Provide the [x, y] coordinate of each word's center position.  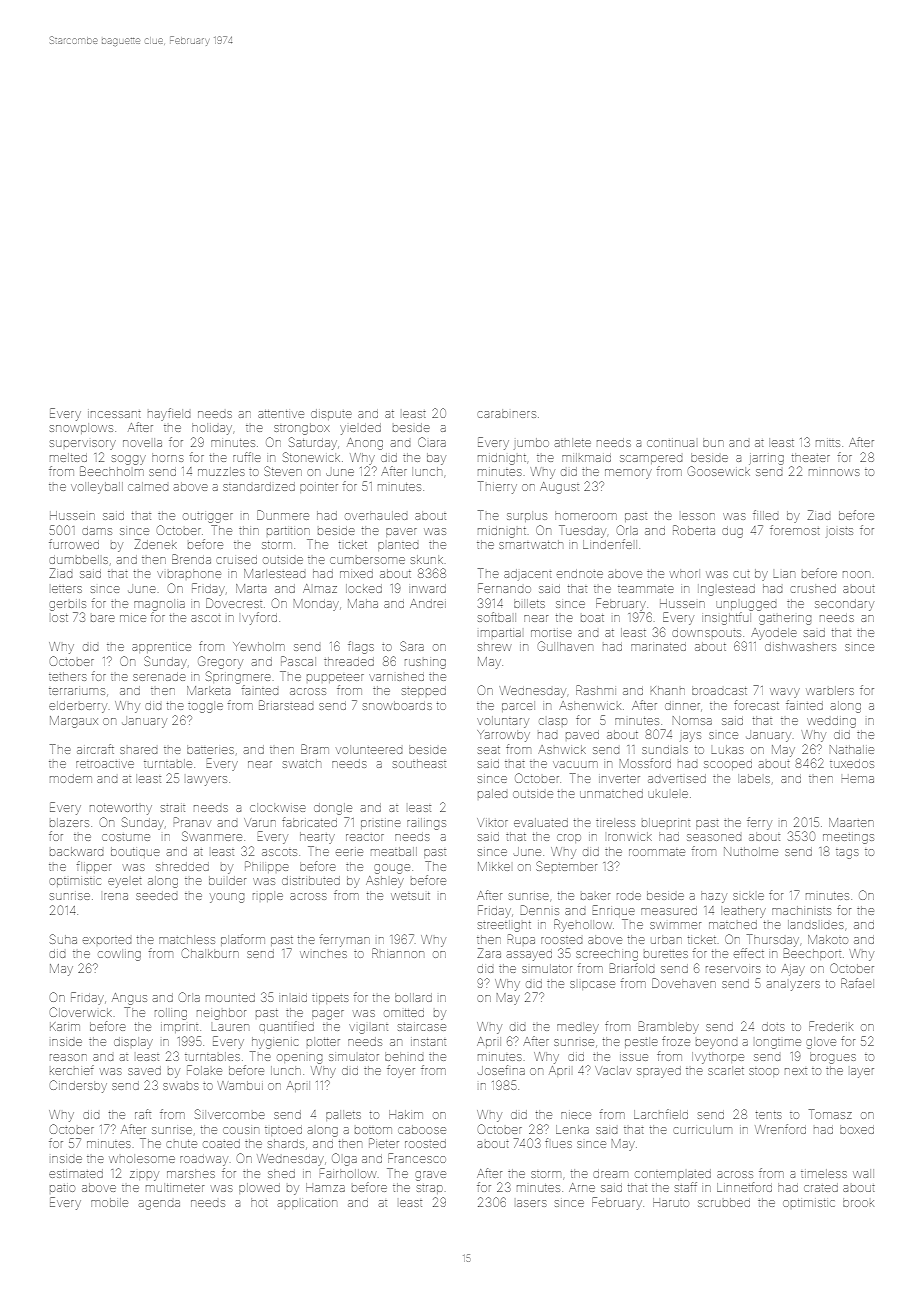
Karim [65, 1027]
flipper [94, 867]
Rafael [857, 983]
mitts [828, 443]
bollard [413, 997]
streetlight [504, 926]
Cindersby [78, 1086]
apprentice [161, 648]
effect [749, 953]
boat [592, 618]
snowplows [81, 428]
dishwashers [800, 646]
